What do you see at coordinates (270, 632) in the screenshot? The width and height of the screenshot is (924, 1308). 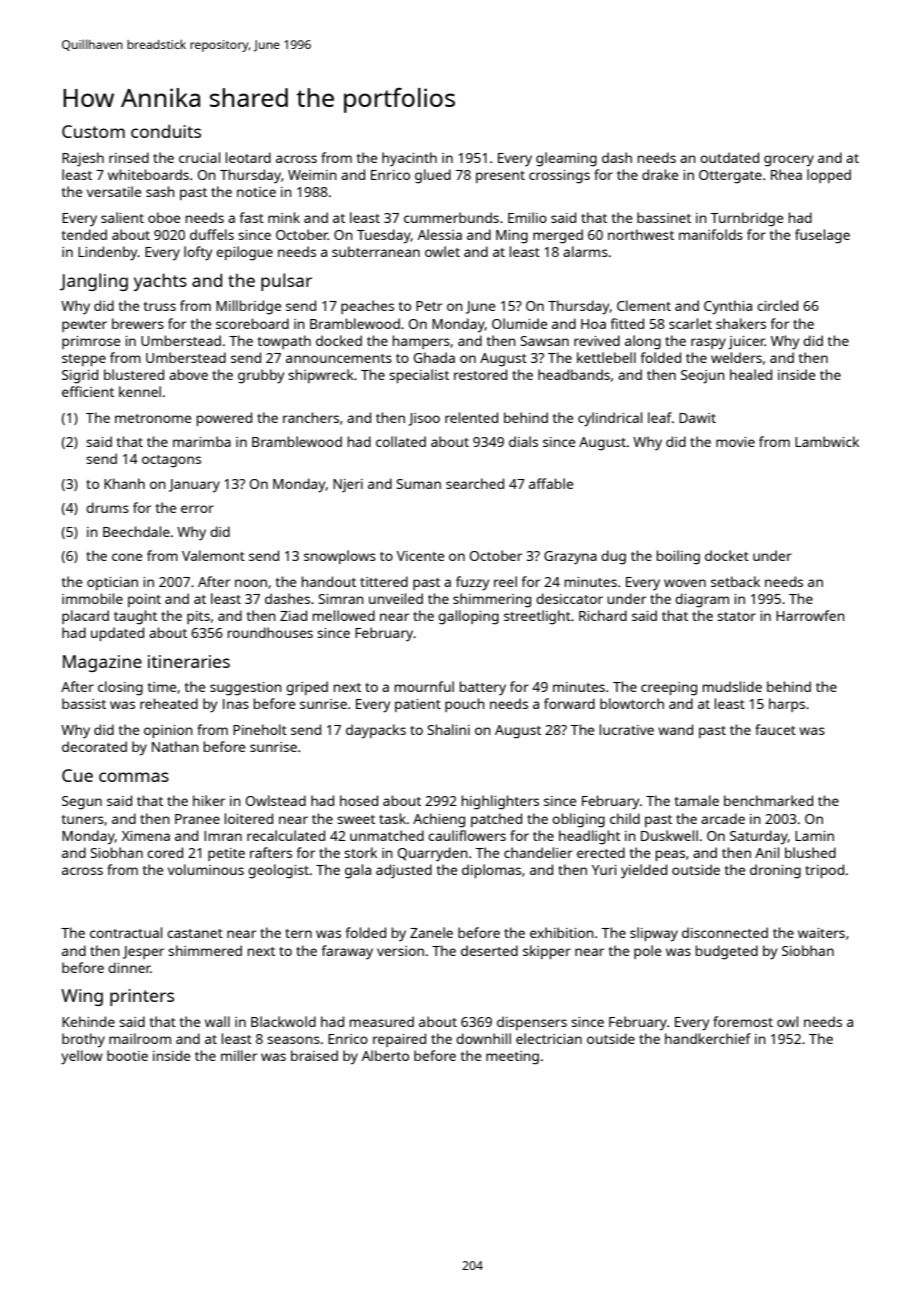 I see `roundhouses` at bounding box center [270, 632].
